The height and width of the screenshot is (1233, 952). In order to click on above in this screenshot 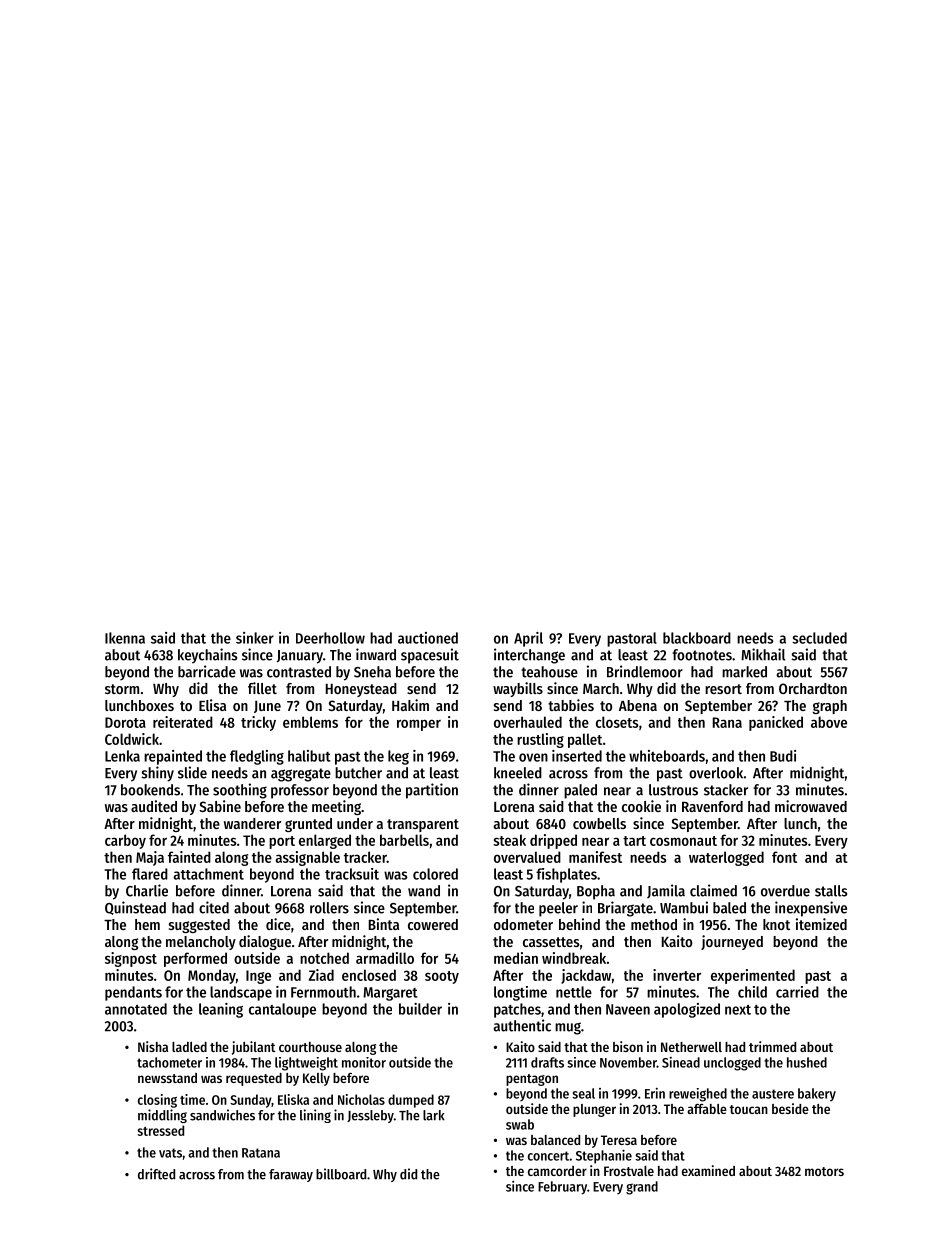, I will do `click(829, 722)`.
